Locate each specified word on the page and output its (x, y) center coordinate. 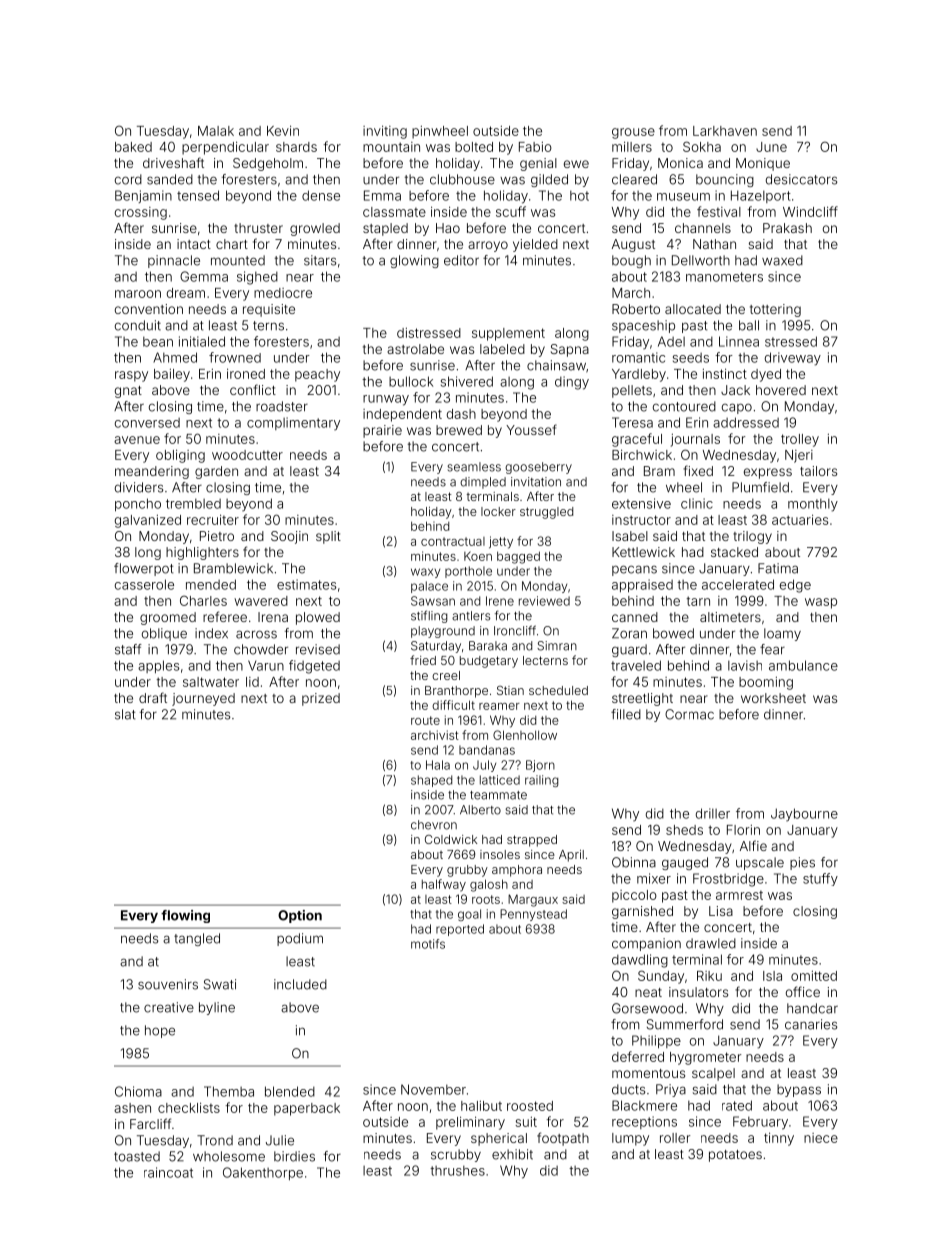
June (771, 147)
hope (160, 1031)
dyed (766, 375)
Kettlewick (643, 552)
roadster (282, 406)
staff (128, 649)
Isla (772, 976)
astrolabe (415, 349)
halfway (444, 885)
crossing (141, 213)
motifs (428, 944)
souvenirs (168, 984)
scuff (511, 211)
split (328, 537)
